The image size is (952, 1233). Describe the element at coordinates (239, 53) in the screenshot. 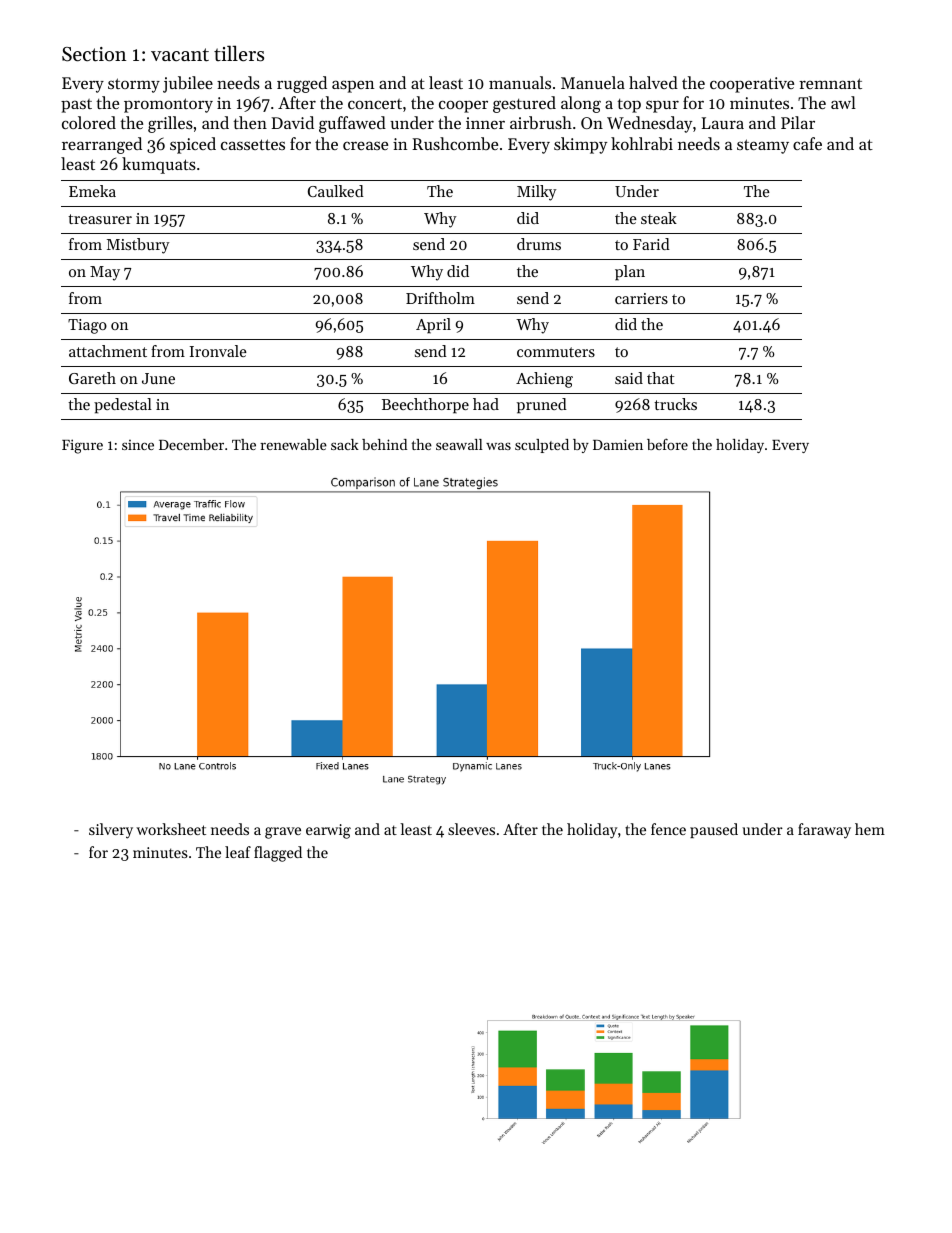

I see `tillers` at that location.
